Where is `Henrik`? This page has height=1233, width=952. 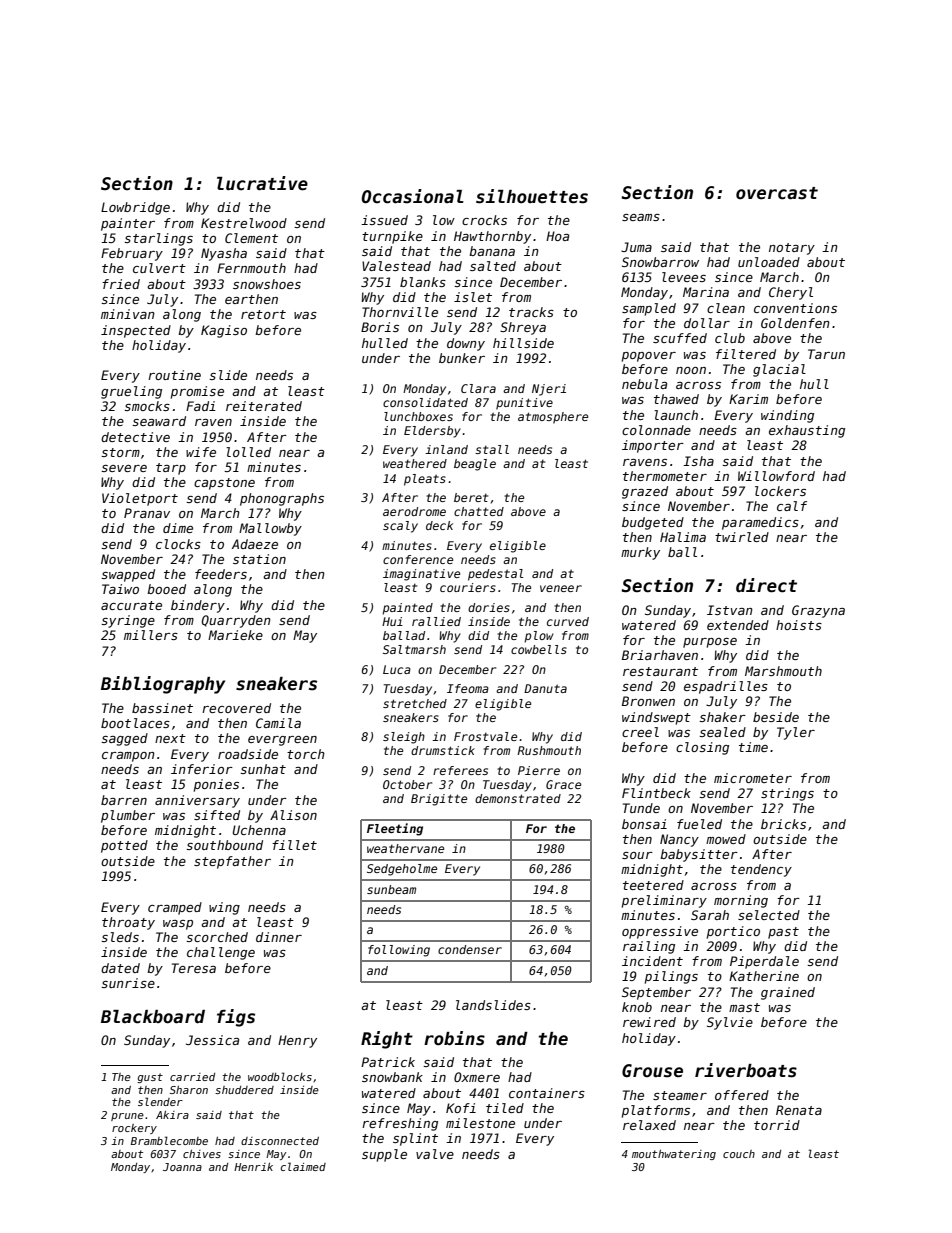 Henrik is located at coordinates (253, 1167).
